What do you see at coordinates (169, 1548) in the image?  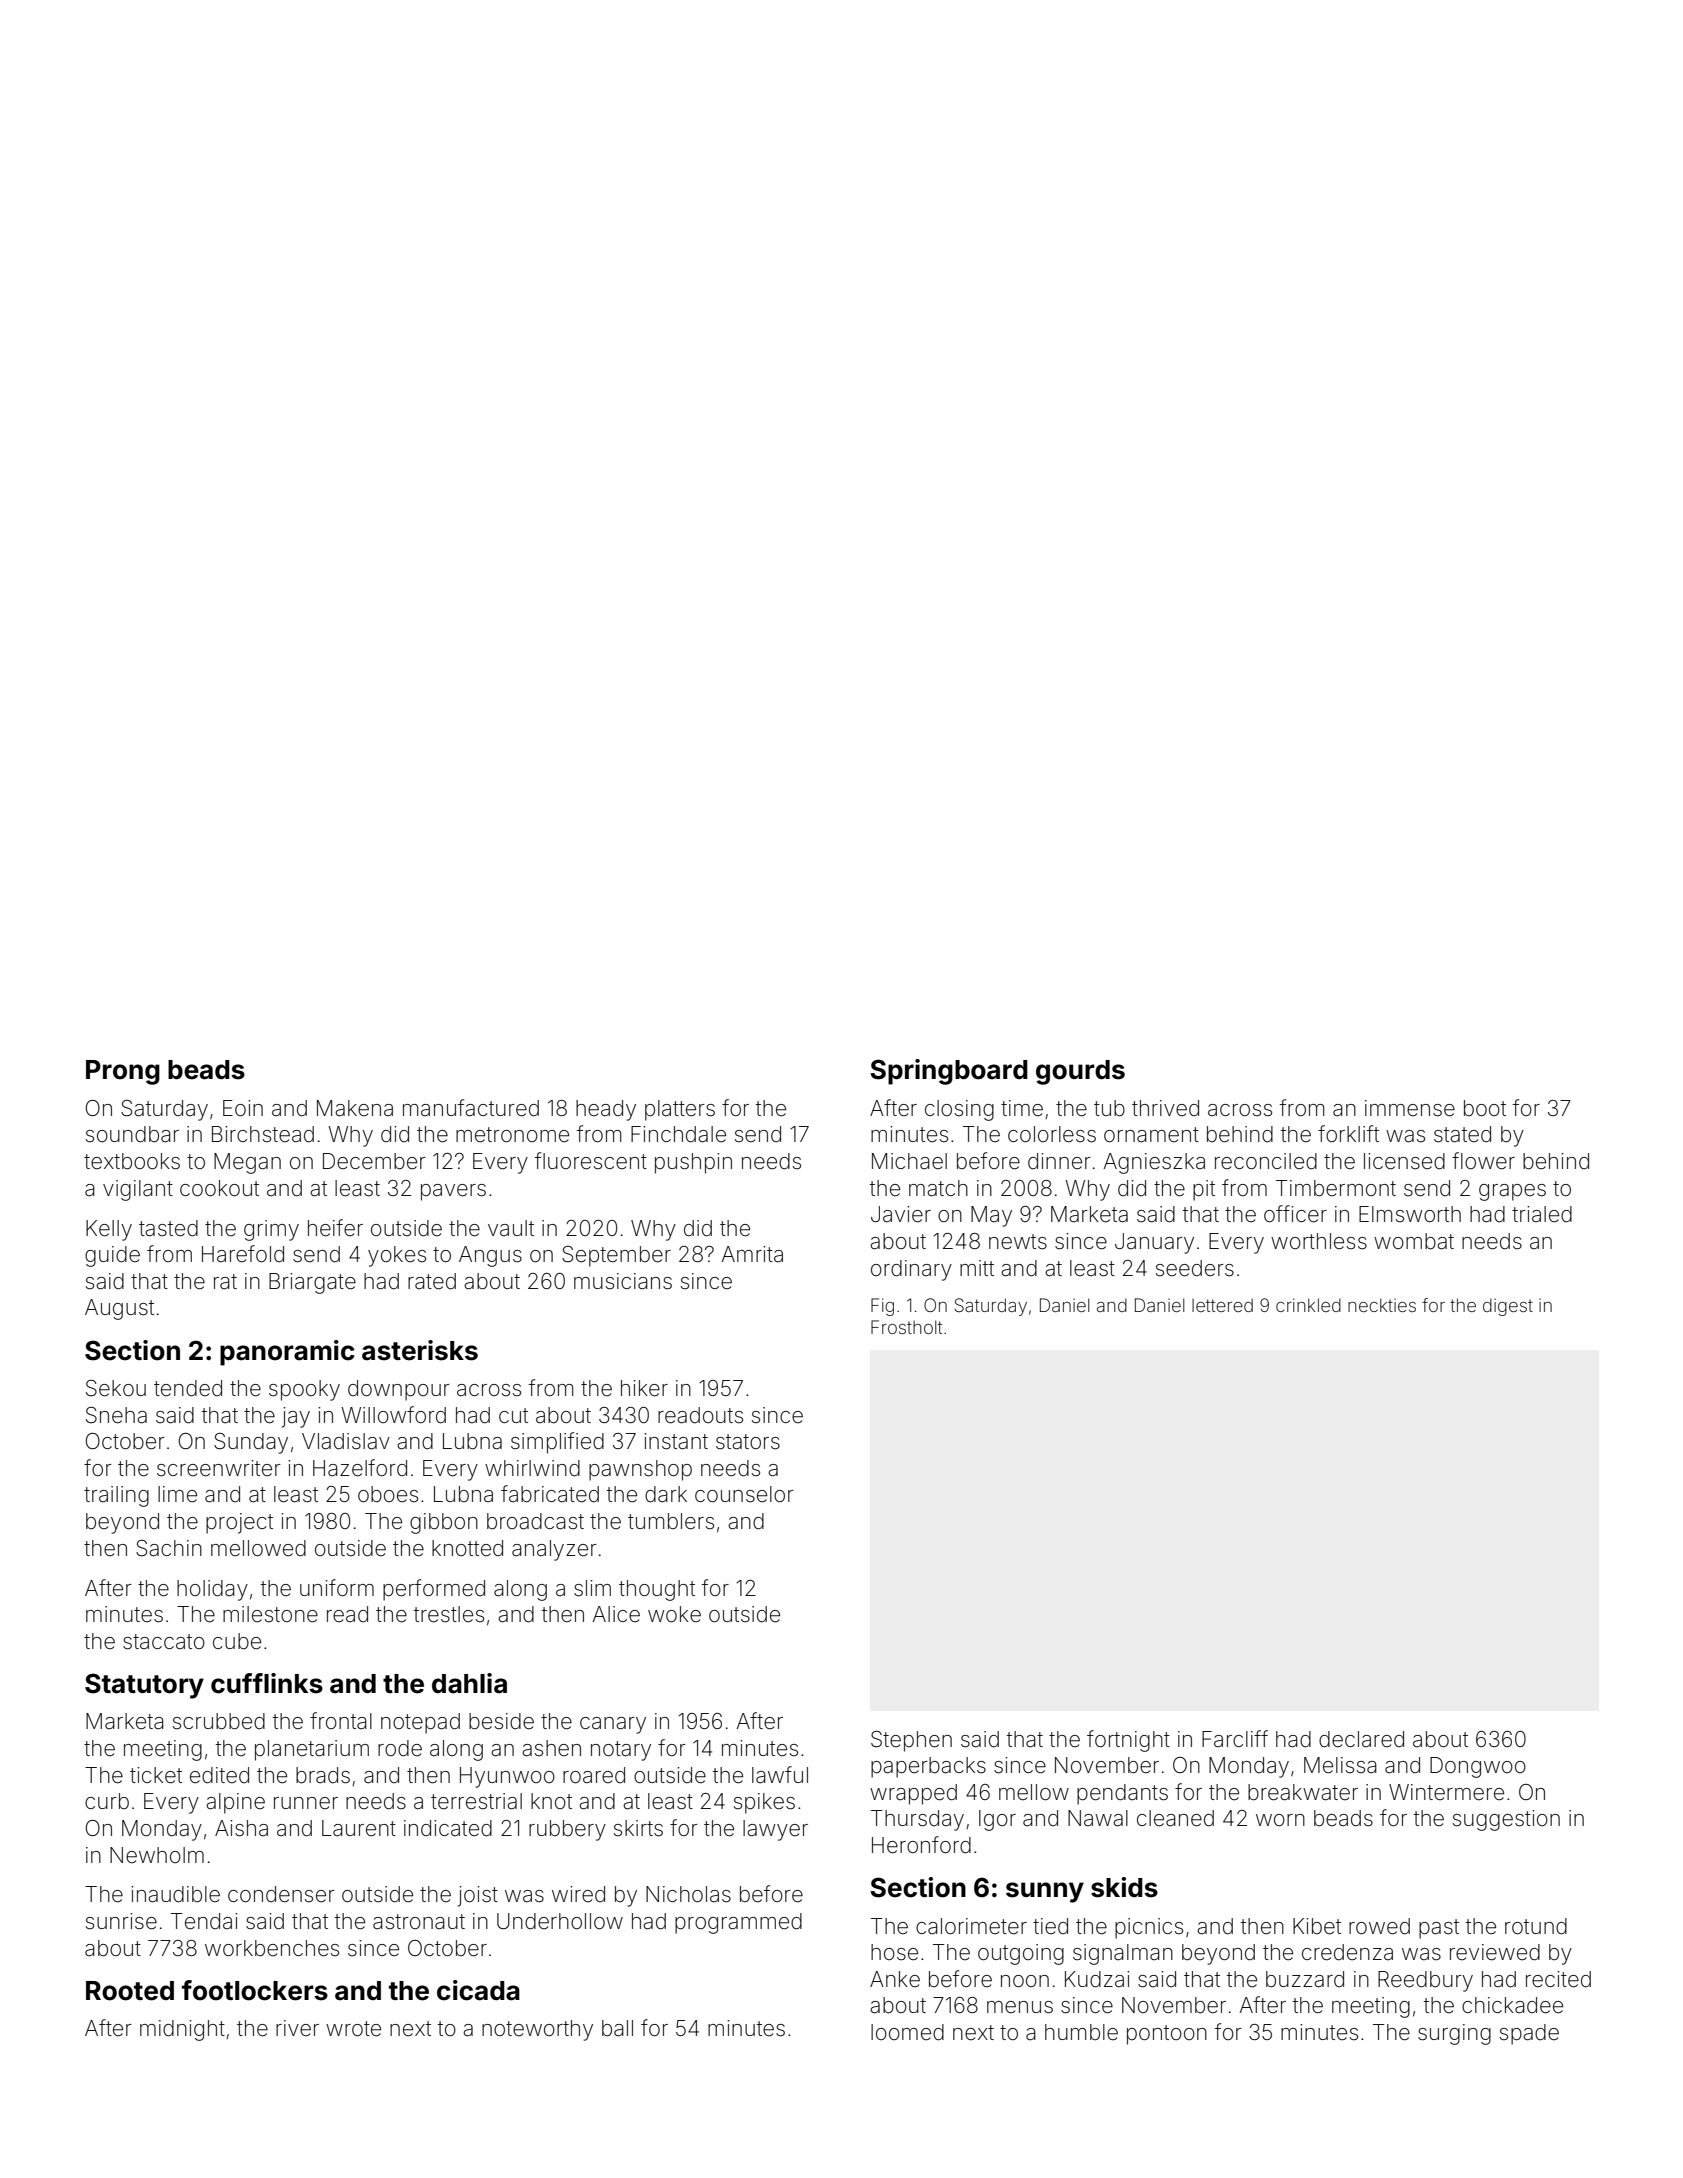 I see `Sachin` at bounding box center [169, 1548].
